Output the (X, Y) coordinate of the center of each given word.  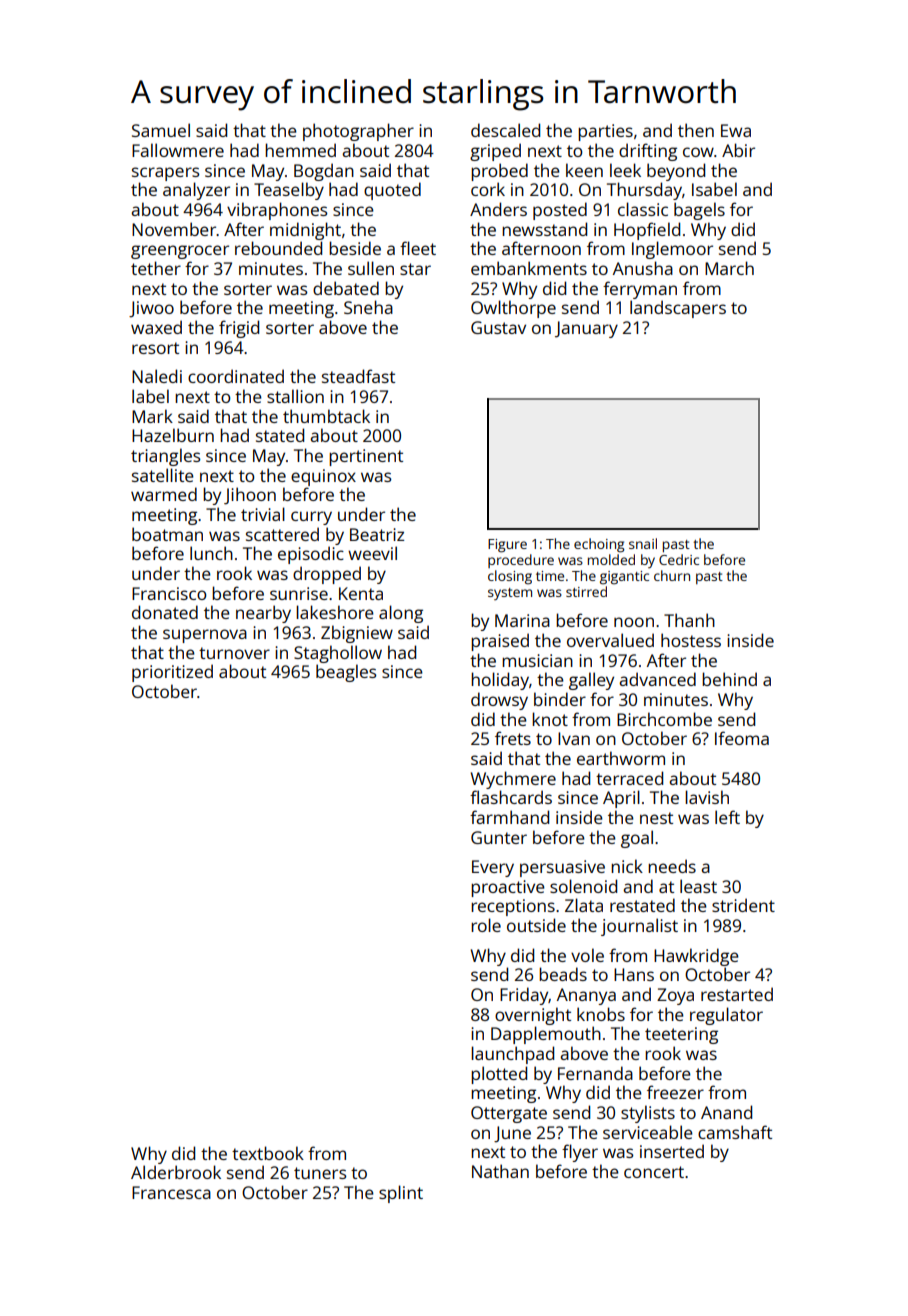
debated (346, 288)
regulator (726, 1016)
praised (500, 642)
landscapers (678, 309)
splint (401, 1194)
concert (654, 1172)
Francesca (171, 1192)
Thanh (689, 620)
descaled (505, 130)
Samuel (161, 130)
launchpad (512, 1055)
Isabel (714, 189)
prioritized (172, 673)
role (486, 925)
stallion (295, 396)
